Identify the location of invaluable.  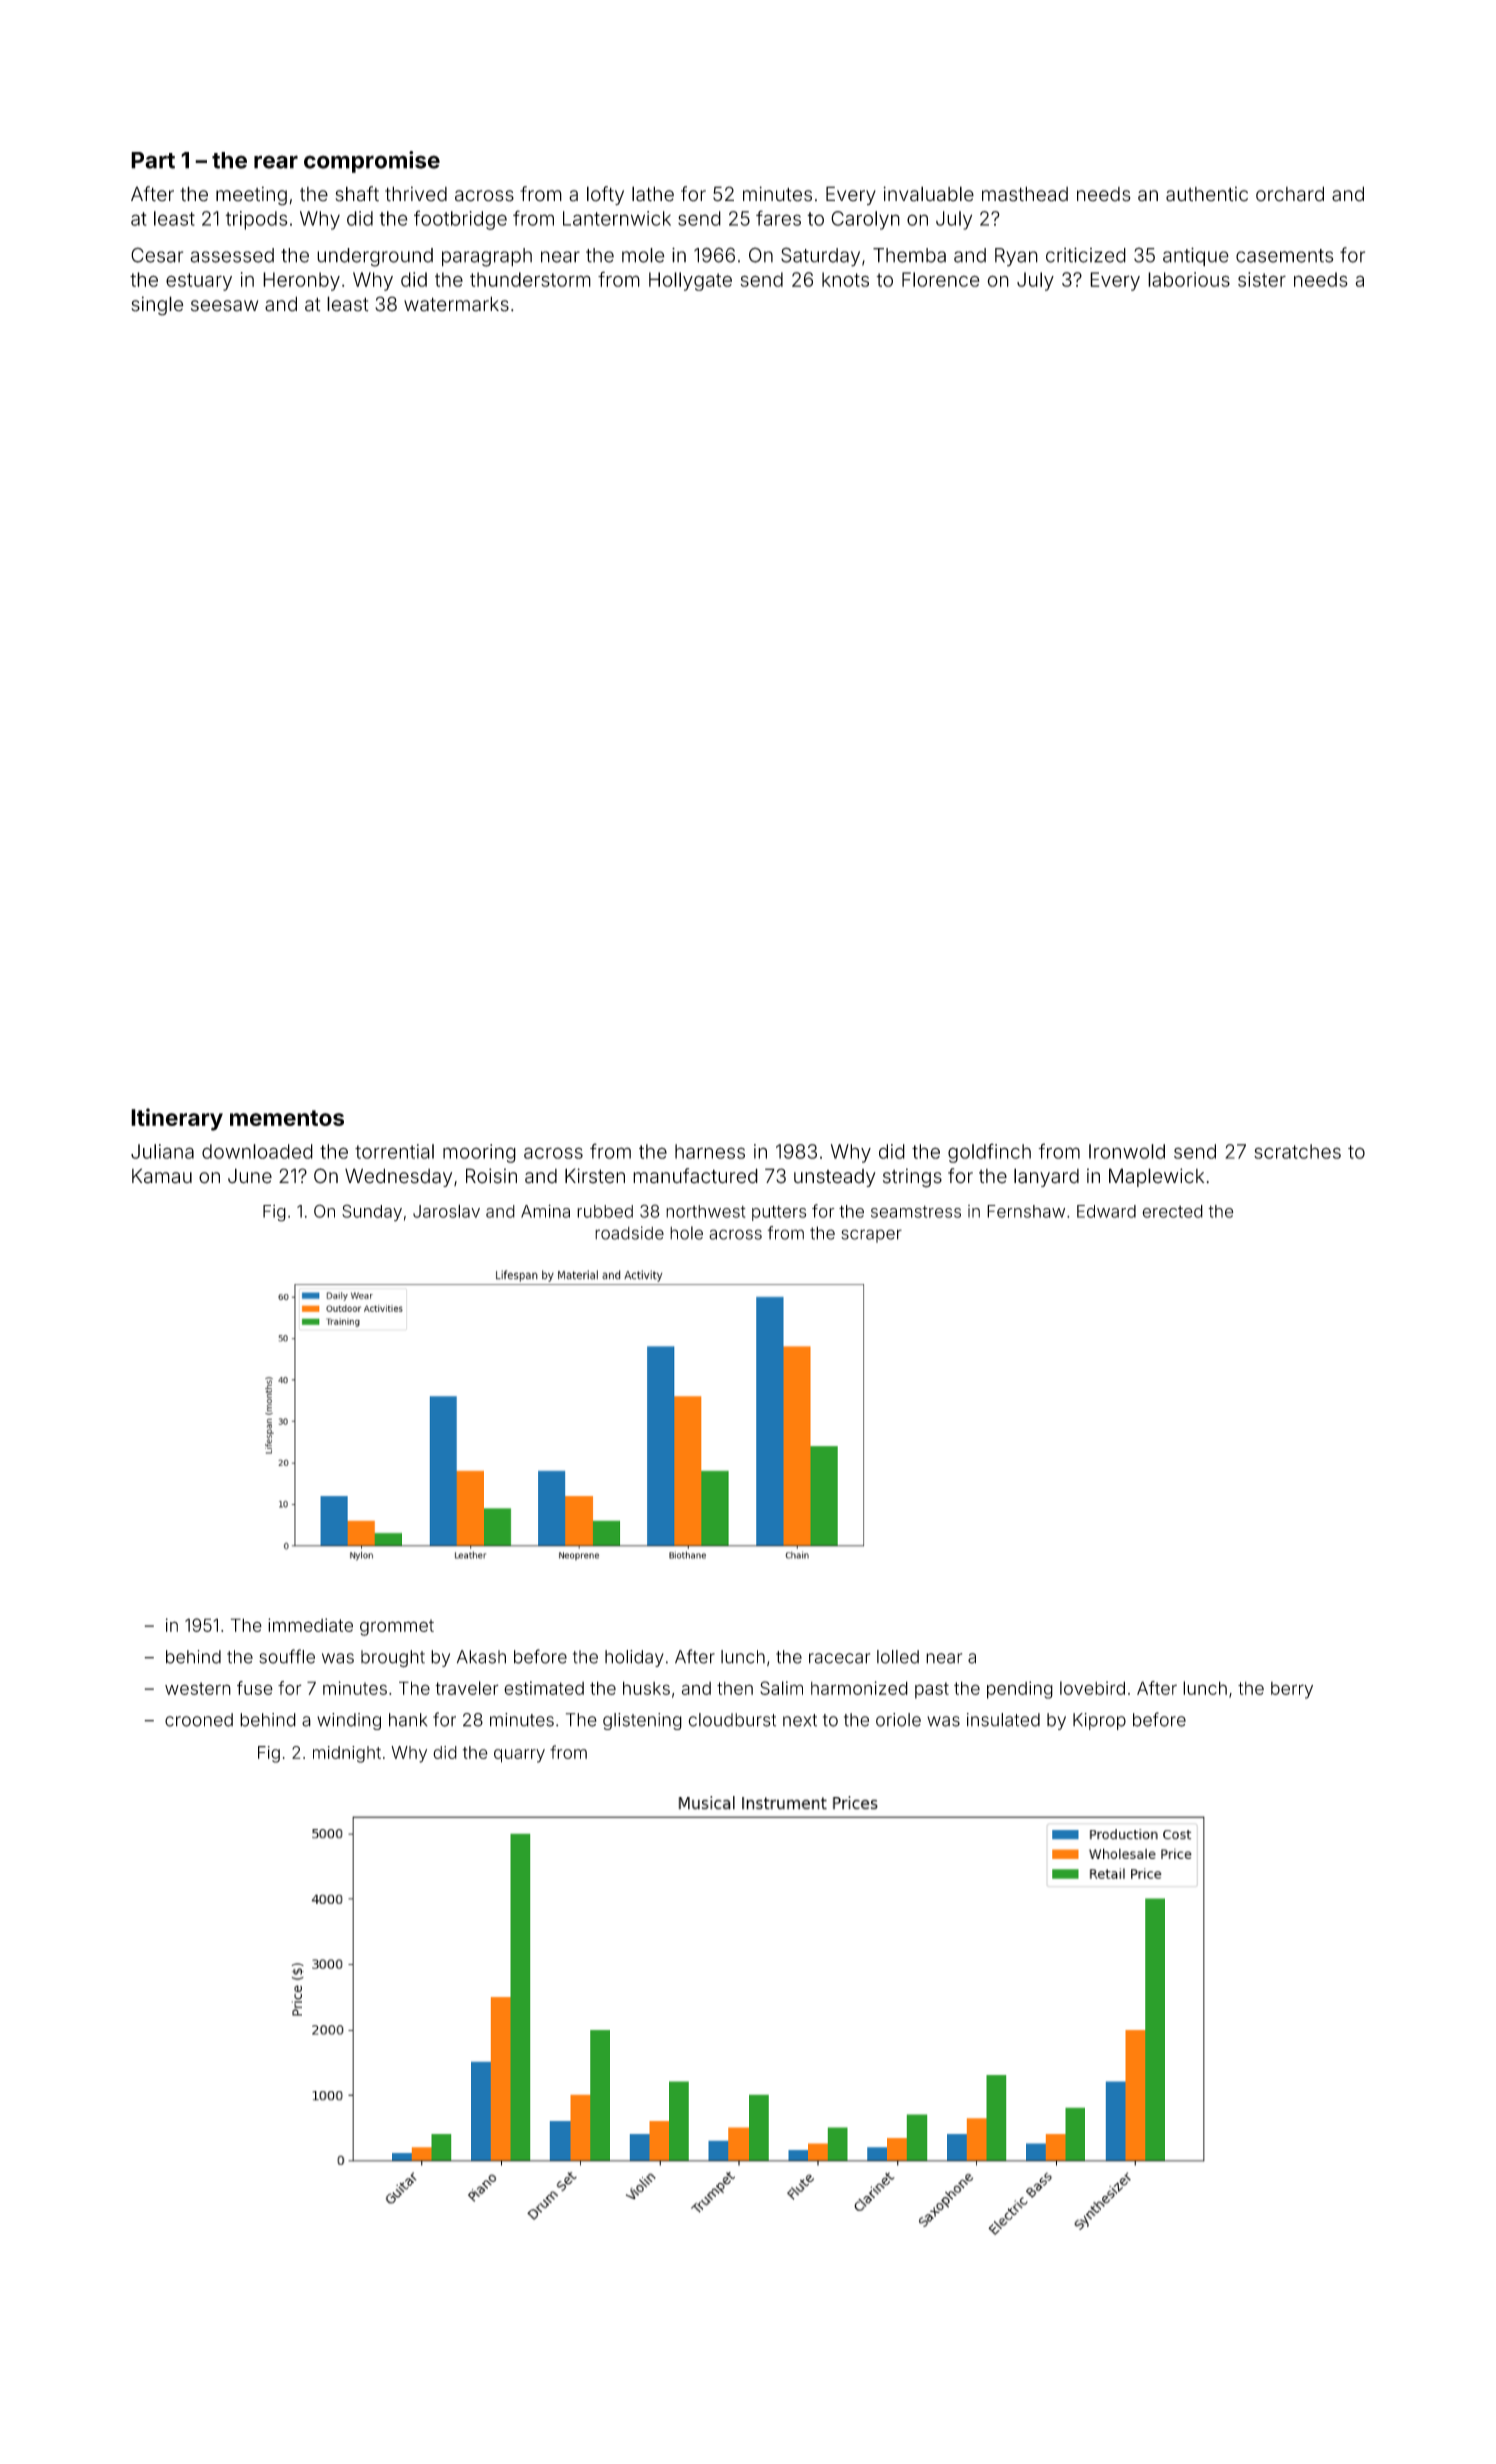
(928, 194).
